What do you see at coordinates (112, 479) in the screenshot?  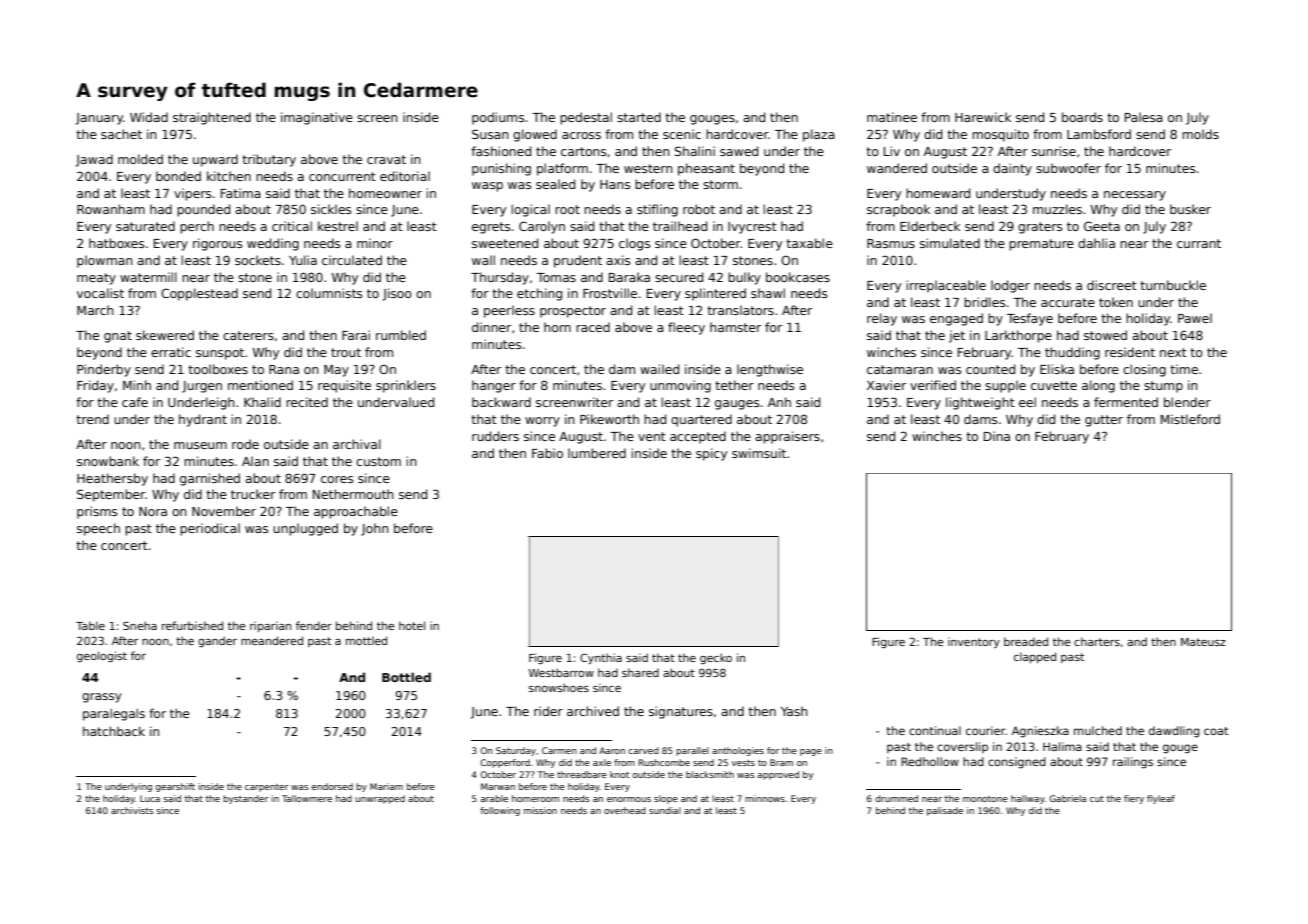 I see `Heathersby` at bounding box center [112, 479].
